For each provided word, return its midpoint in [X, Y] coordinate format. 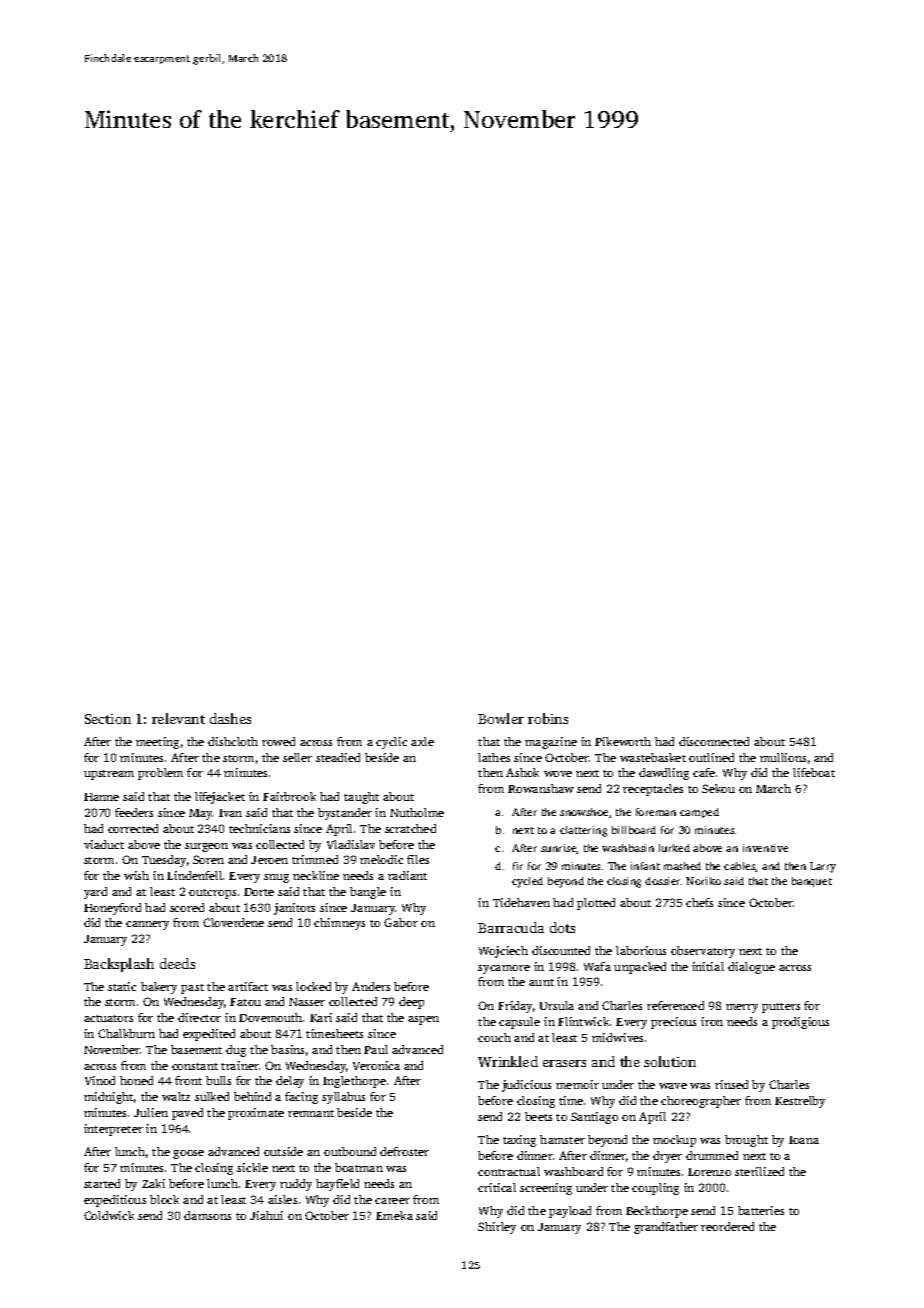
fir [518, 866]
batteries [761, 1210]
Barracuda [511, 927]
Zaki [153, 1183]
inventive [765, 848]
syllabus [343, 1098]
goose [188, 1154]
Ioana [804, 1140]
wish [136, 875]
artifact [248, 986]
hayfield [337, 1185]
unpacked [640, 968]
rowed [278, 741]
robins [548, 718]
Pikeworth [623, 741]
